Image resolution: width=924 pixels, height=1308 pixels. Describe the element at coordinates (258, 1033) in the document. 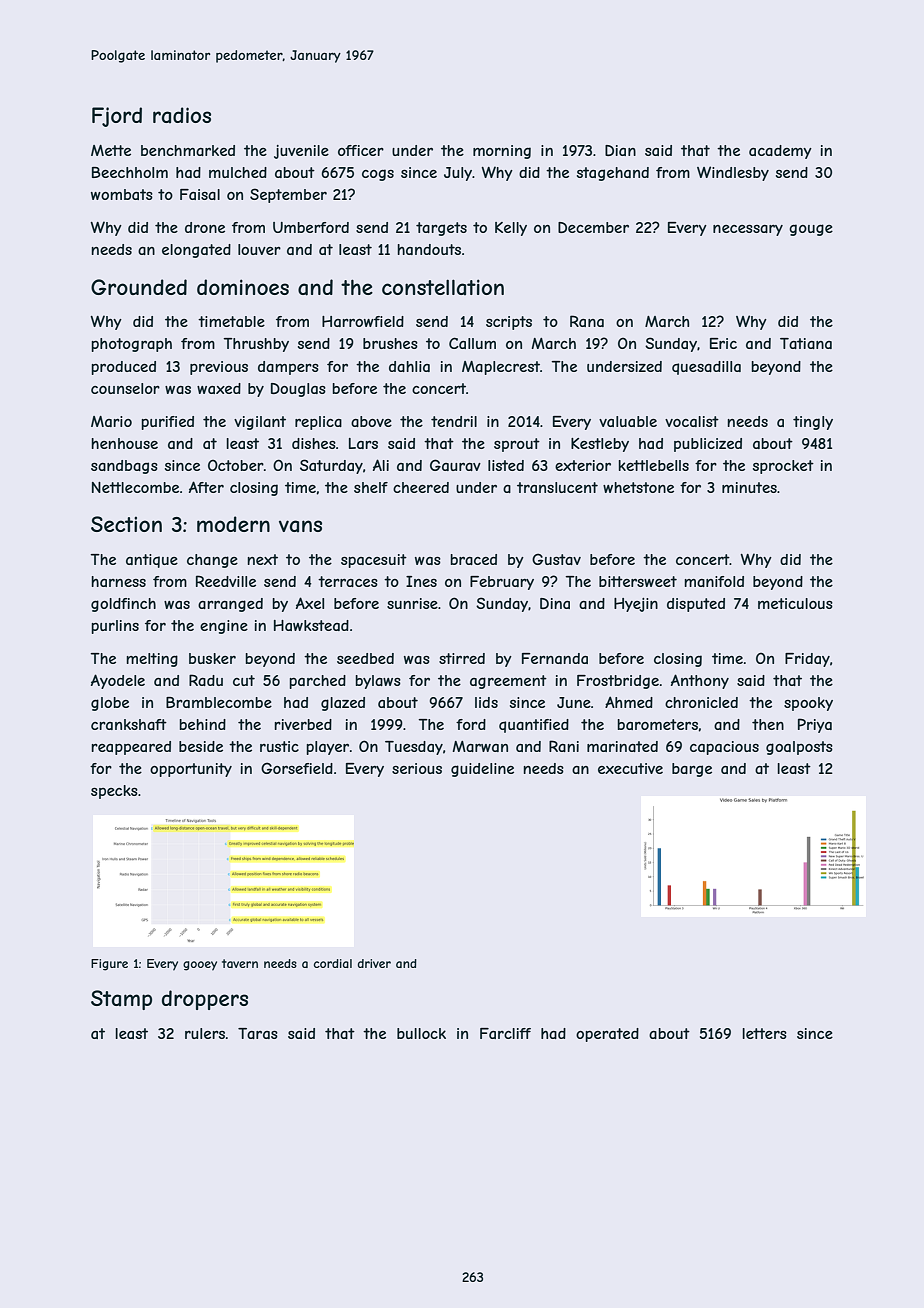

I see `Taras` at that location.
